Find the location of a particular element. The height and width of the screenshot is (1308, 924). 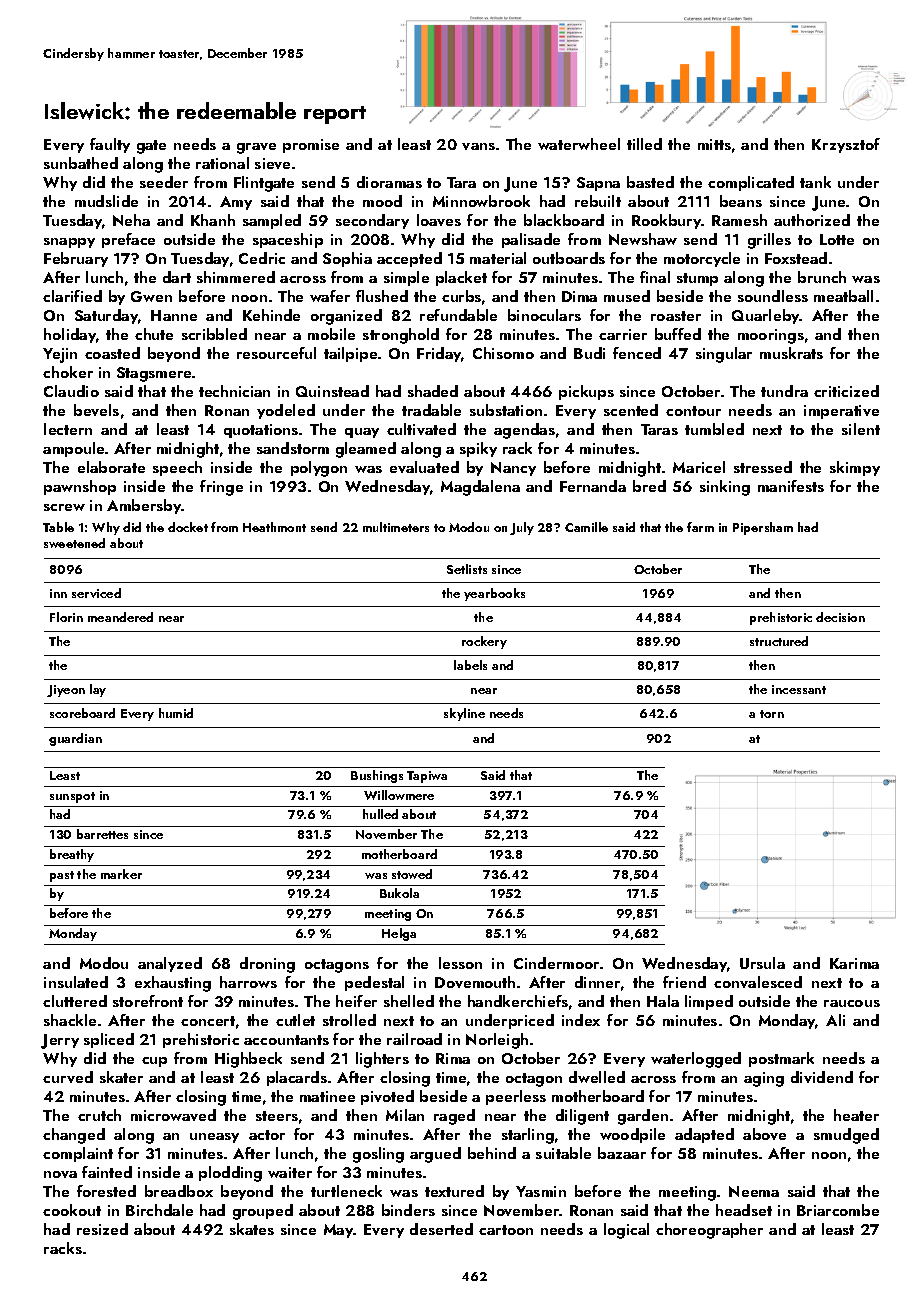

logical is located at coordinates (626, 1231).
